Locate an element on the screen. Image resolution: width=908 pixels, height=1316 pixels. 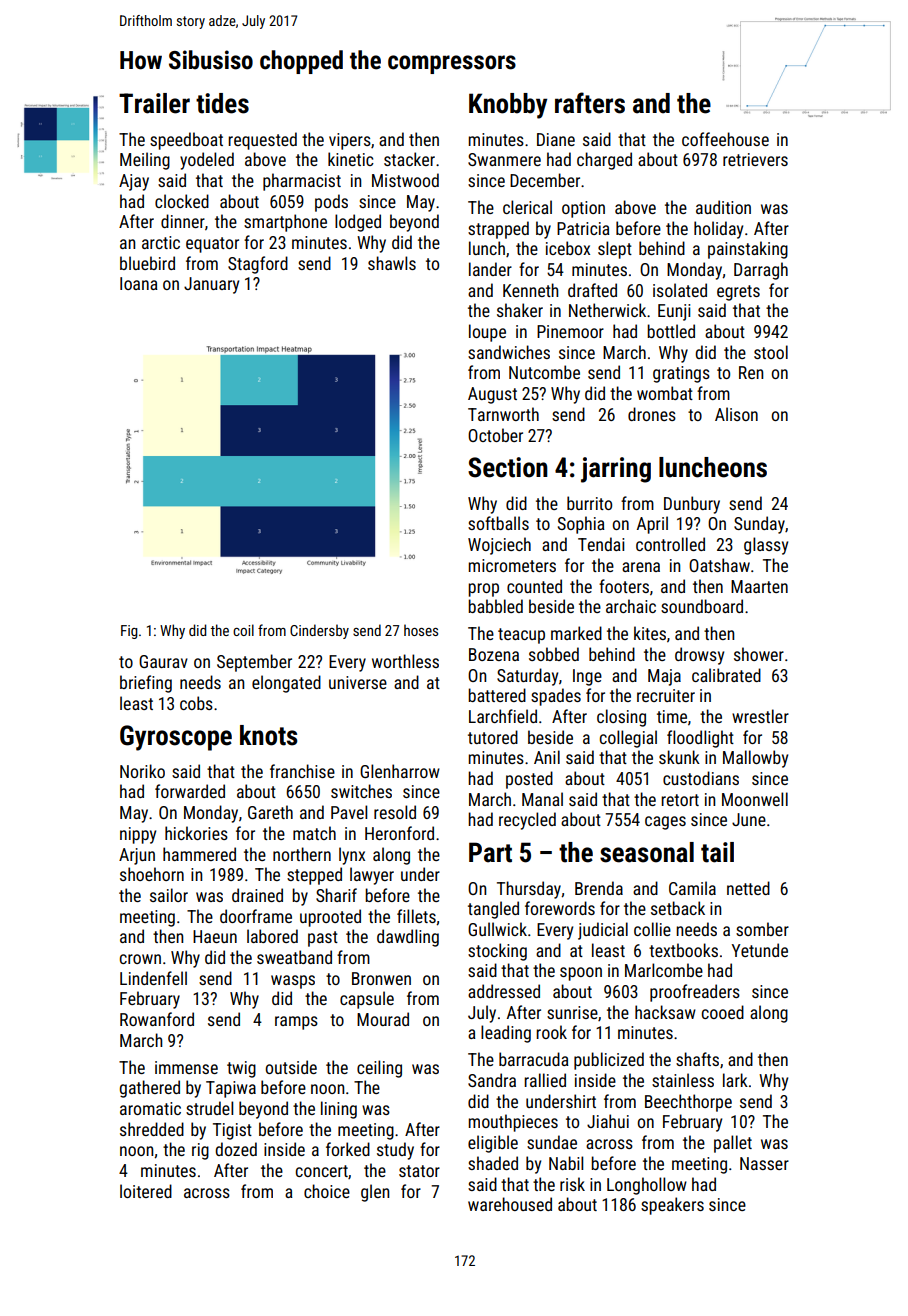
drained is located at coordinates (257, 895).
